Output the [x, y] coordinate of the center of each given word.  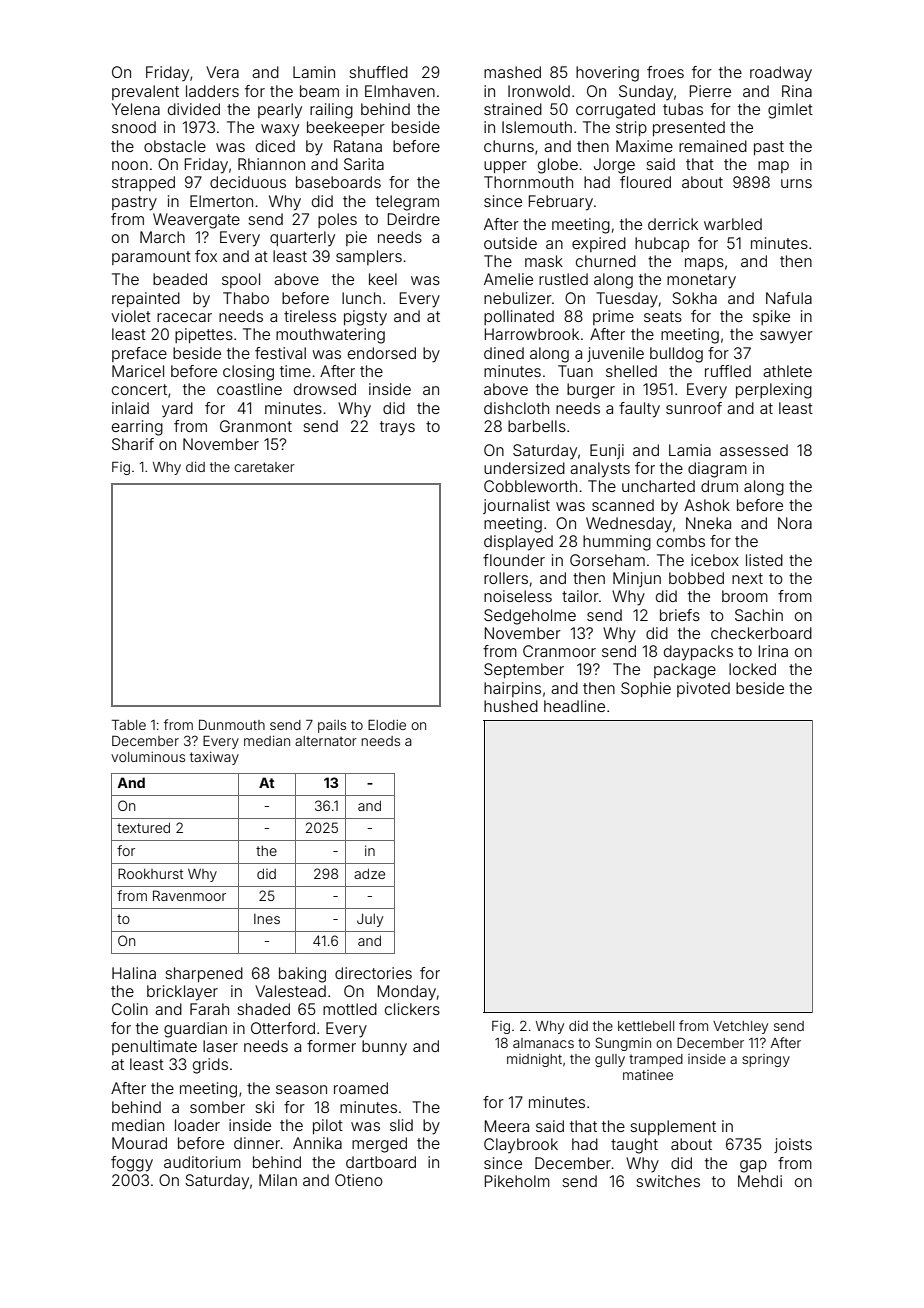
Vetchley [740, 1027]
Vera [222, 72]
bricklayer [182, 993]
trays [397, 428]
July [370, 920]
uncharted [658, 486]
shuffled [378, 72]
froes [665, 72]
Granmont [256, 426]
